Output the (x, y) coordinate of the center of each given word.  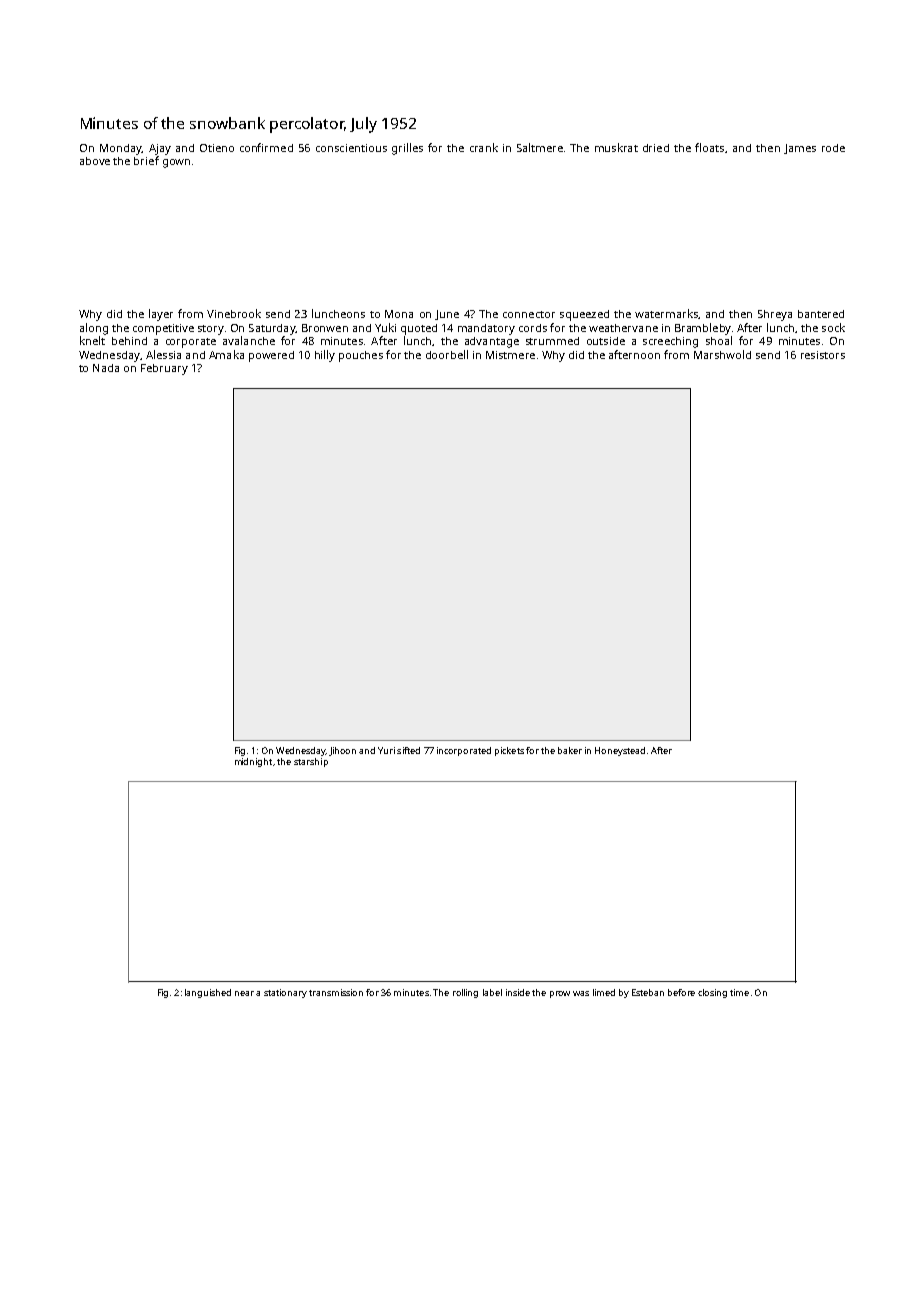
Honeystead (620, 751)
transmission (336, 992)
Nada (106, 368)
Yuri (386, 750)
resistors (823, 355)
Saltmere (540, 147)
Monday (121, 149)
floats (709, 147)
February (164, 369)
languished (208, 993)
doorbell (447, 354)
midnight (253, 762)
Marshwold (722, 354)
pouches (361, 356)
